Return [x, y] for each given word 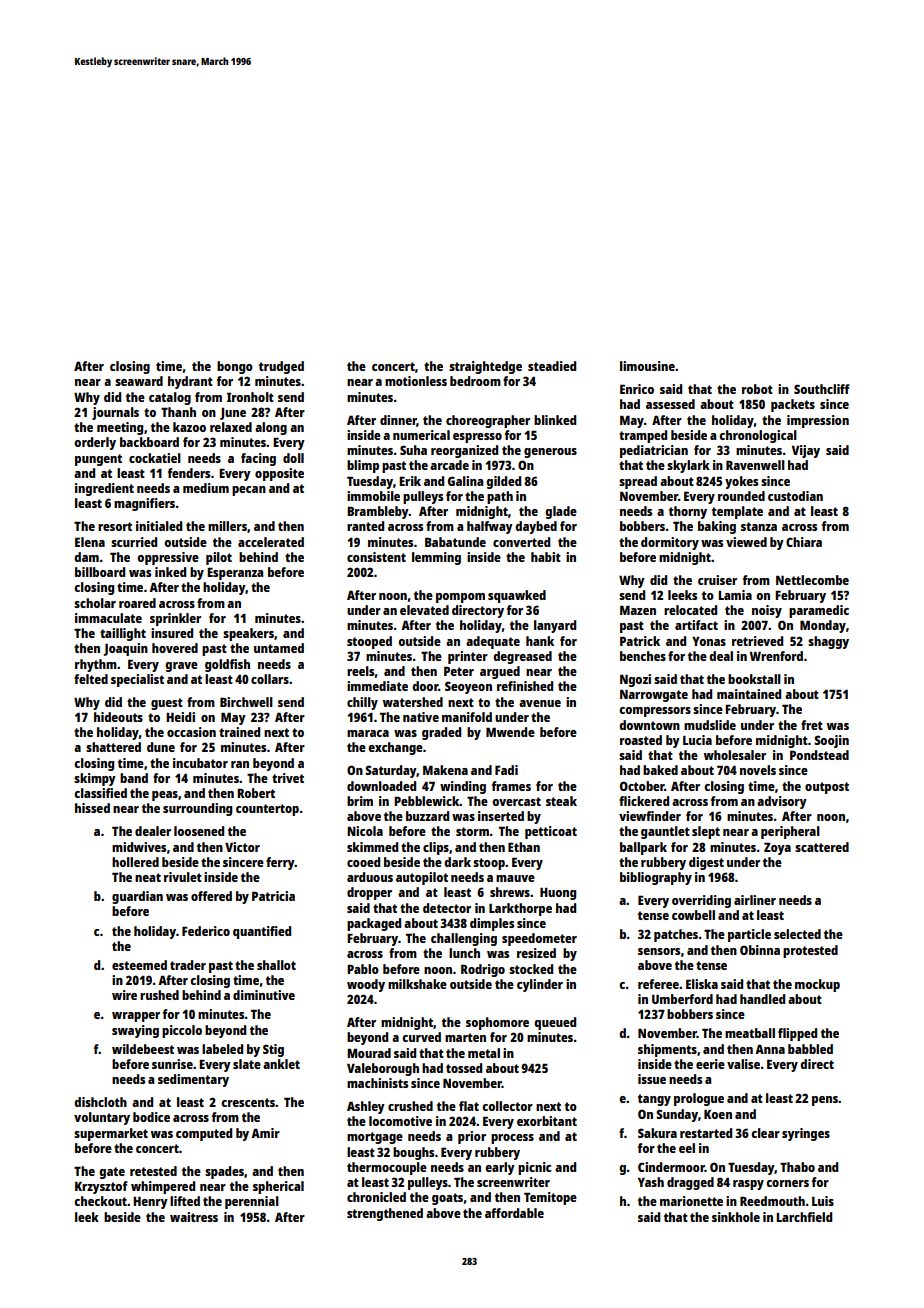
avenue [540, 703]
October [642, 786]
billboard [100, 572]
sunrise [172, 1064]
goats [447, 1199]
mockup [817, 985]
